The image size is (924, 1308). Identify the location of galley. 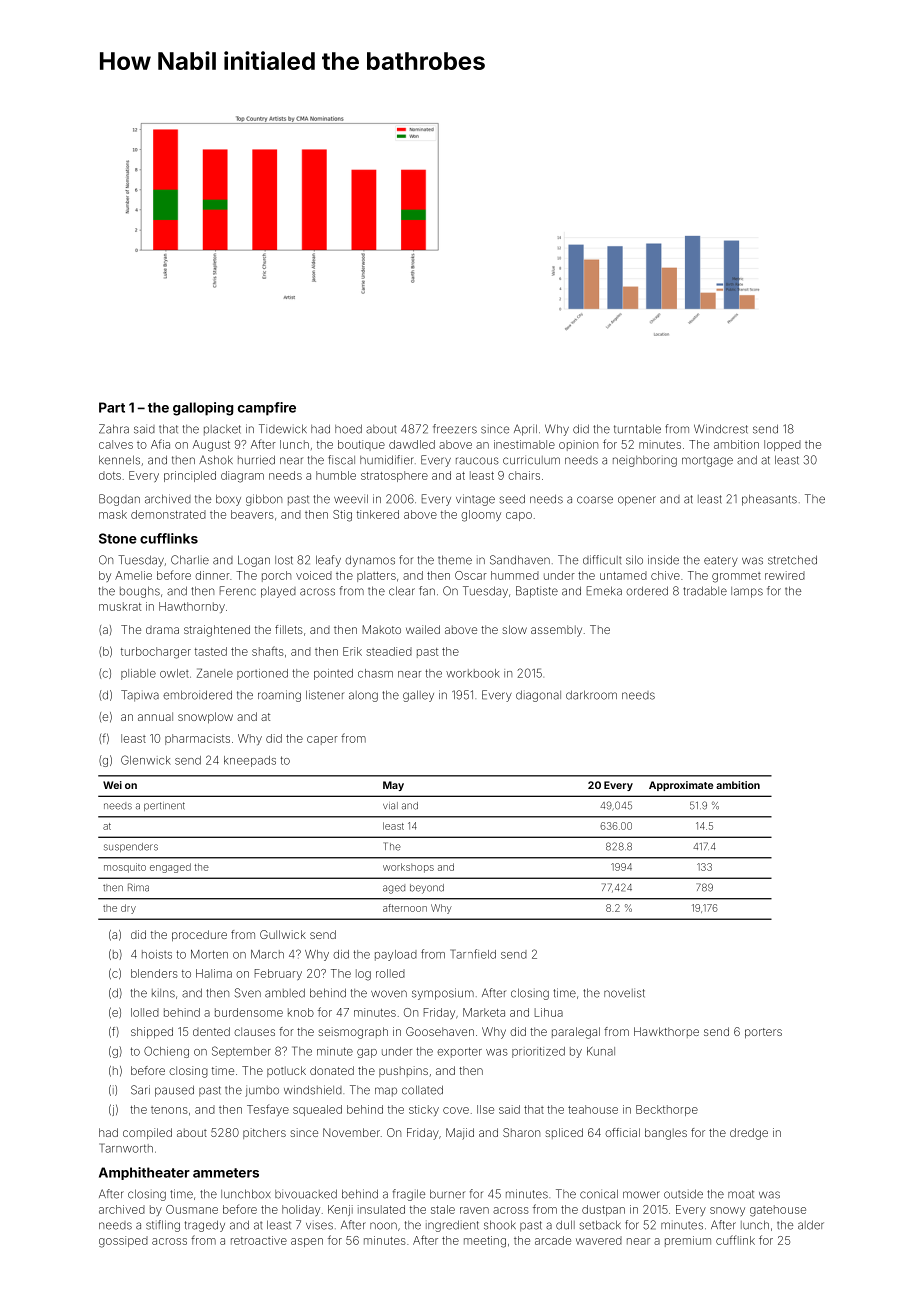
(418, 696).
